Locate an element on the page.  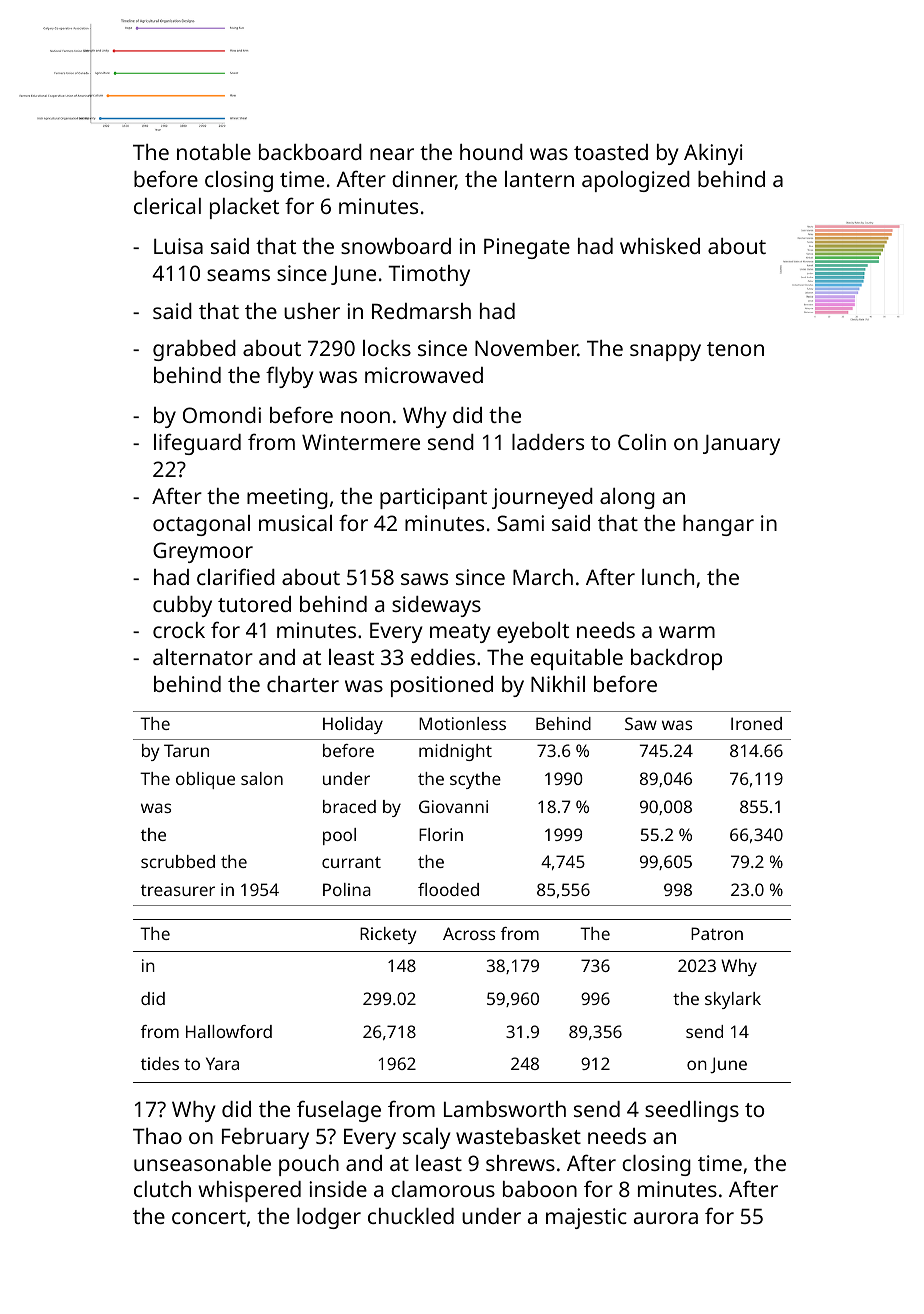
tides is located at coordinates (160, 1063).
